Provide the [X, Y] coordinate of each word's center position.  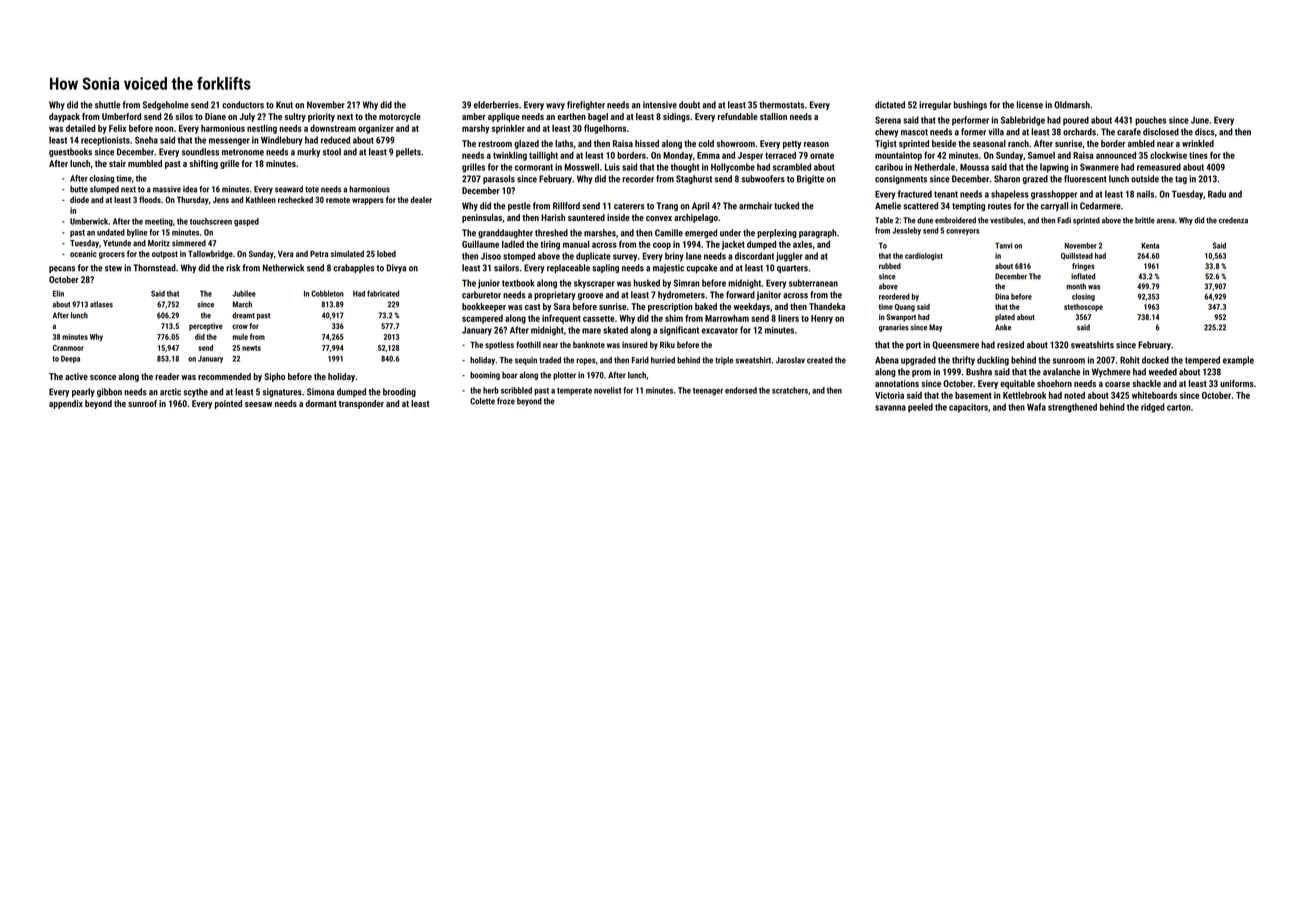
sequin [526, 361]
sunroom [1069, 361]
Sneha [146, 140]
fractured [915, 194]
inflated [1083, 276]
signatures [282, 392]
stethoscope [1083, 308]
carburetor [481, 295]
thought [685, 168]
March [242, 304]
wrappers [368, 201]
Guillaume [480, 244]
